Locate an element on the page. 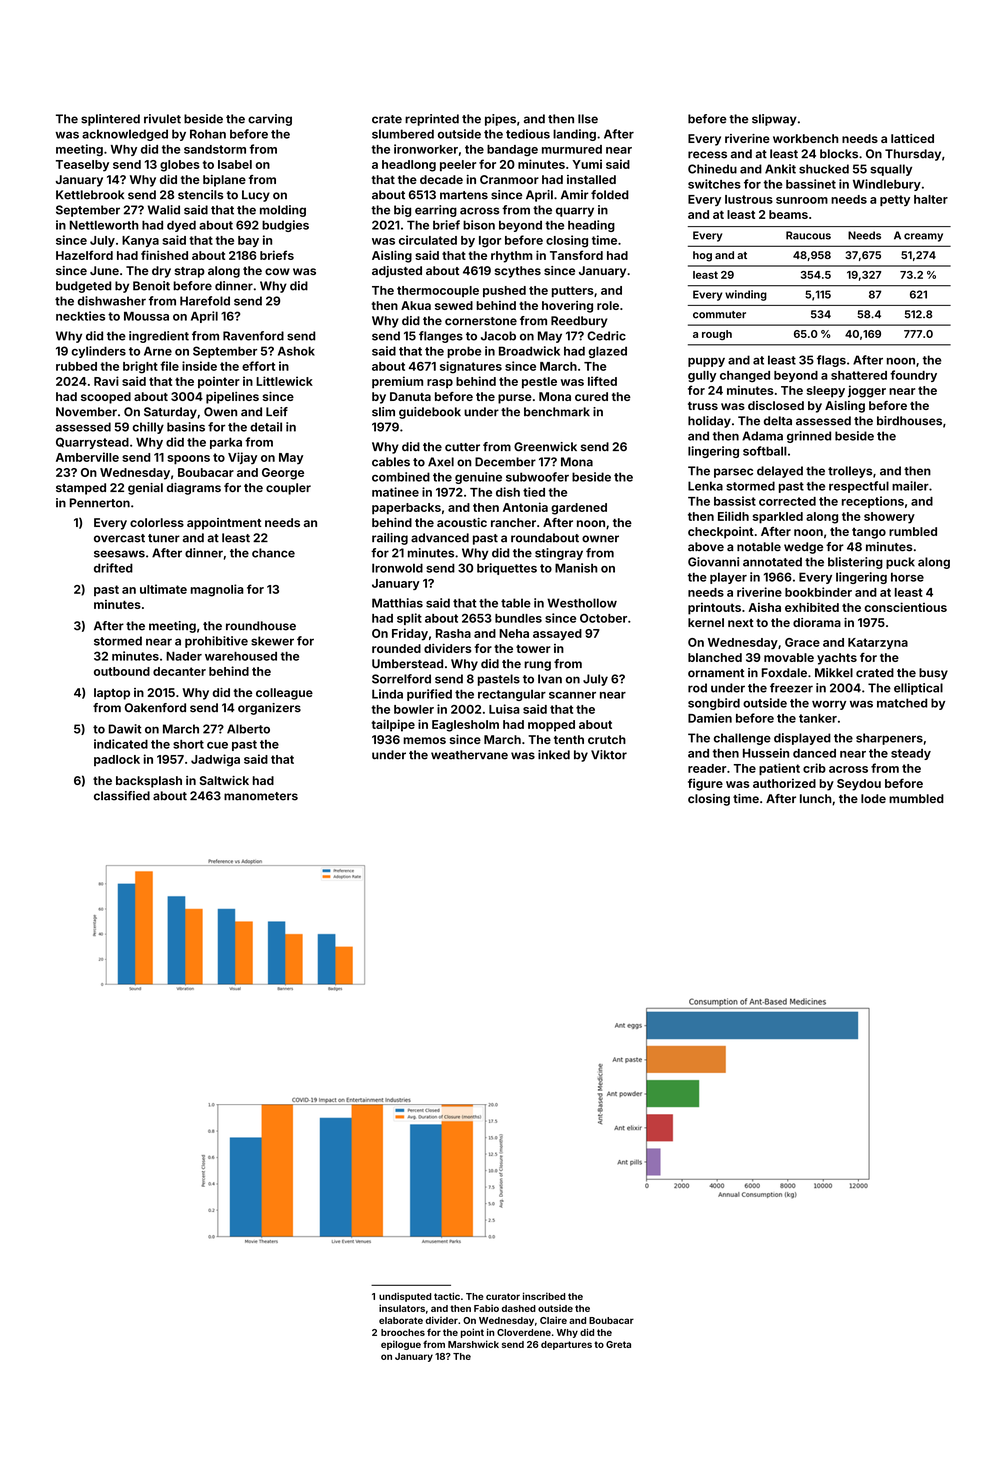 This page has width=1006, height=1457. Greenwick is located at coordinates (545, 447).
